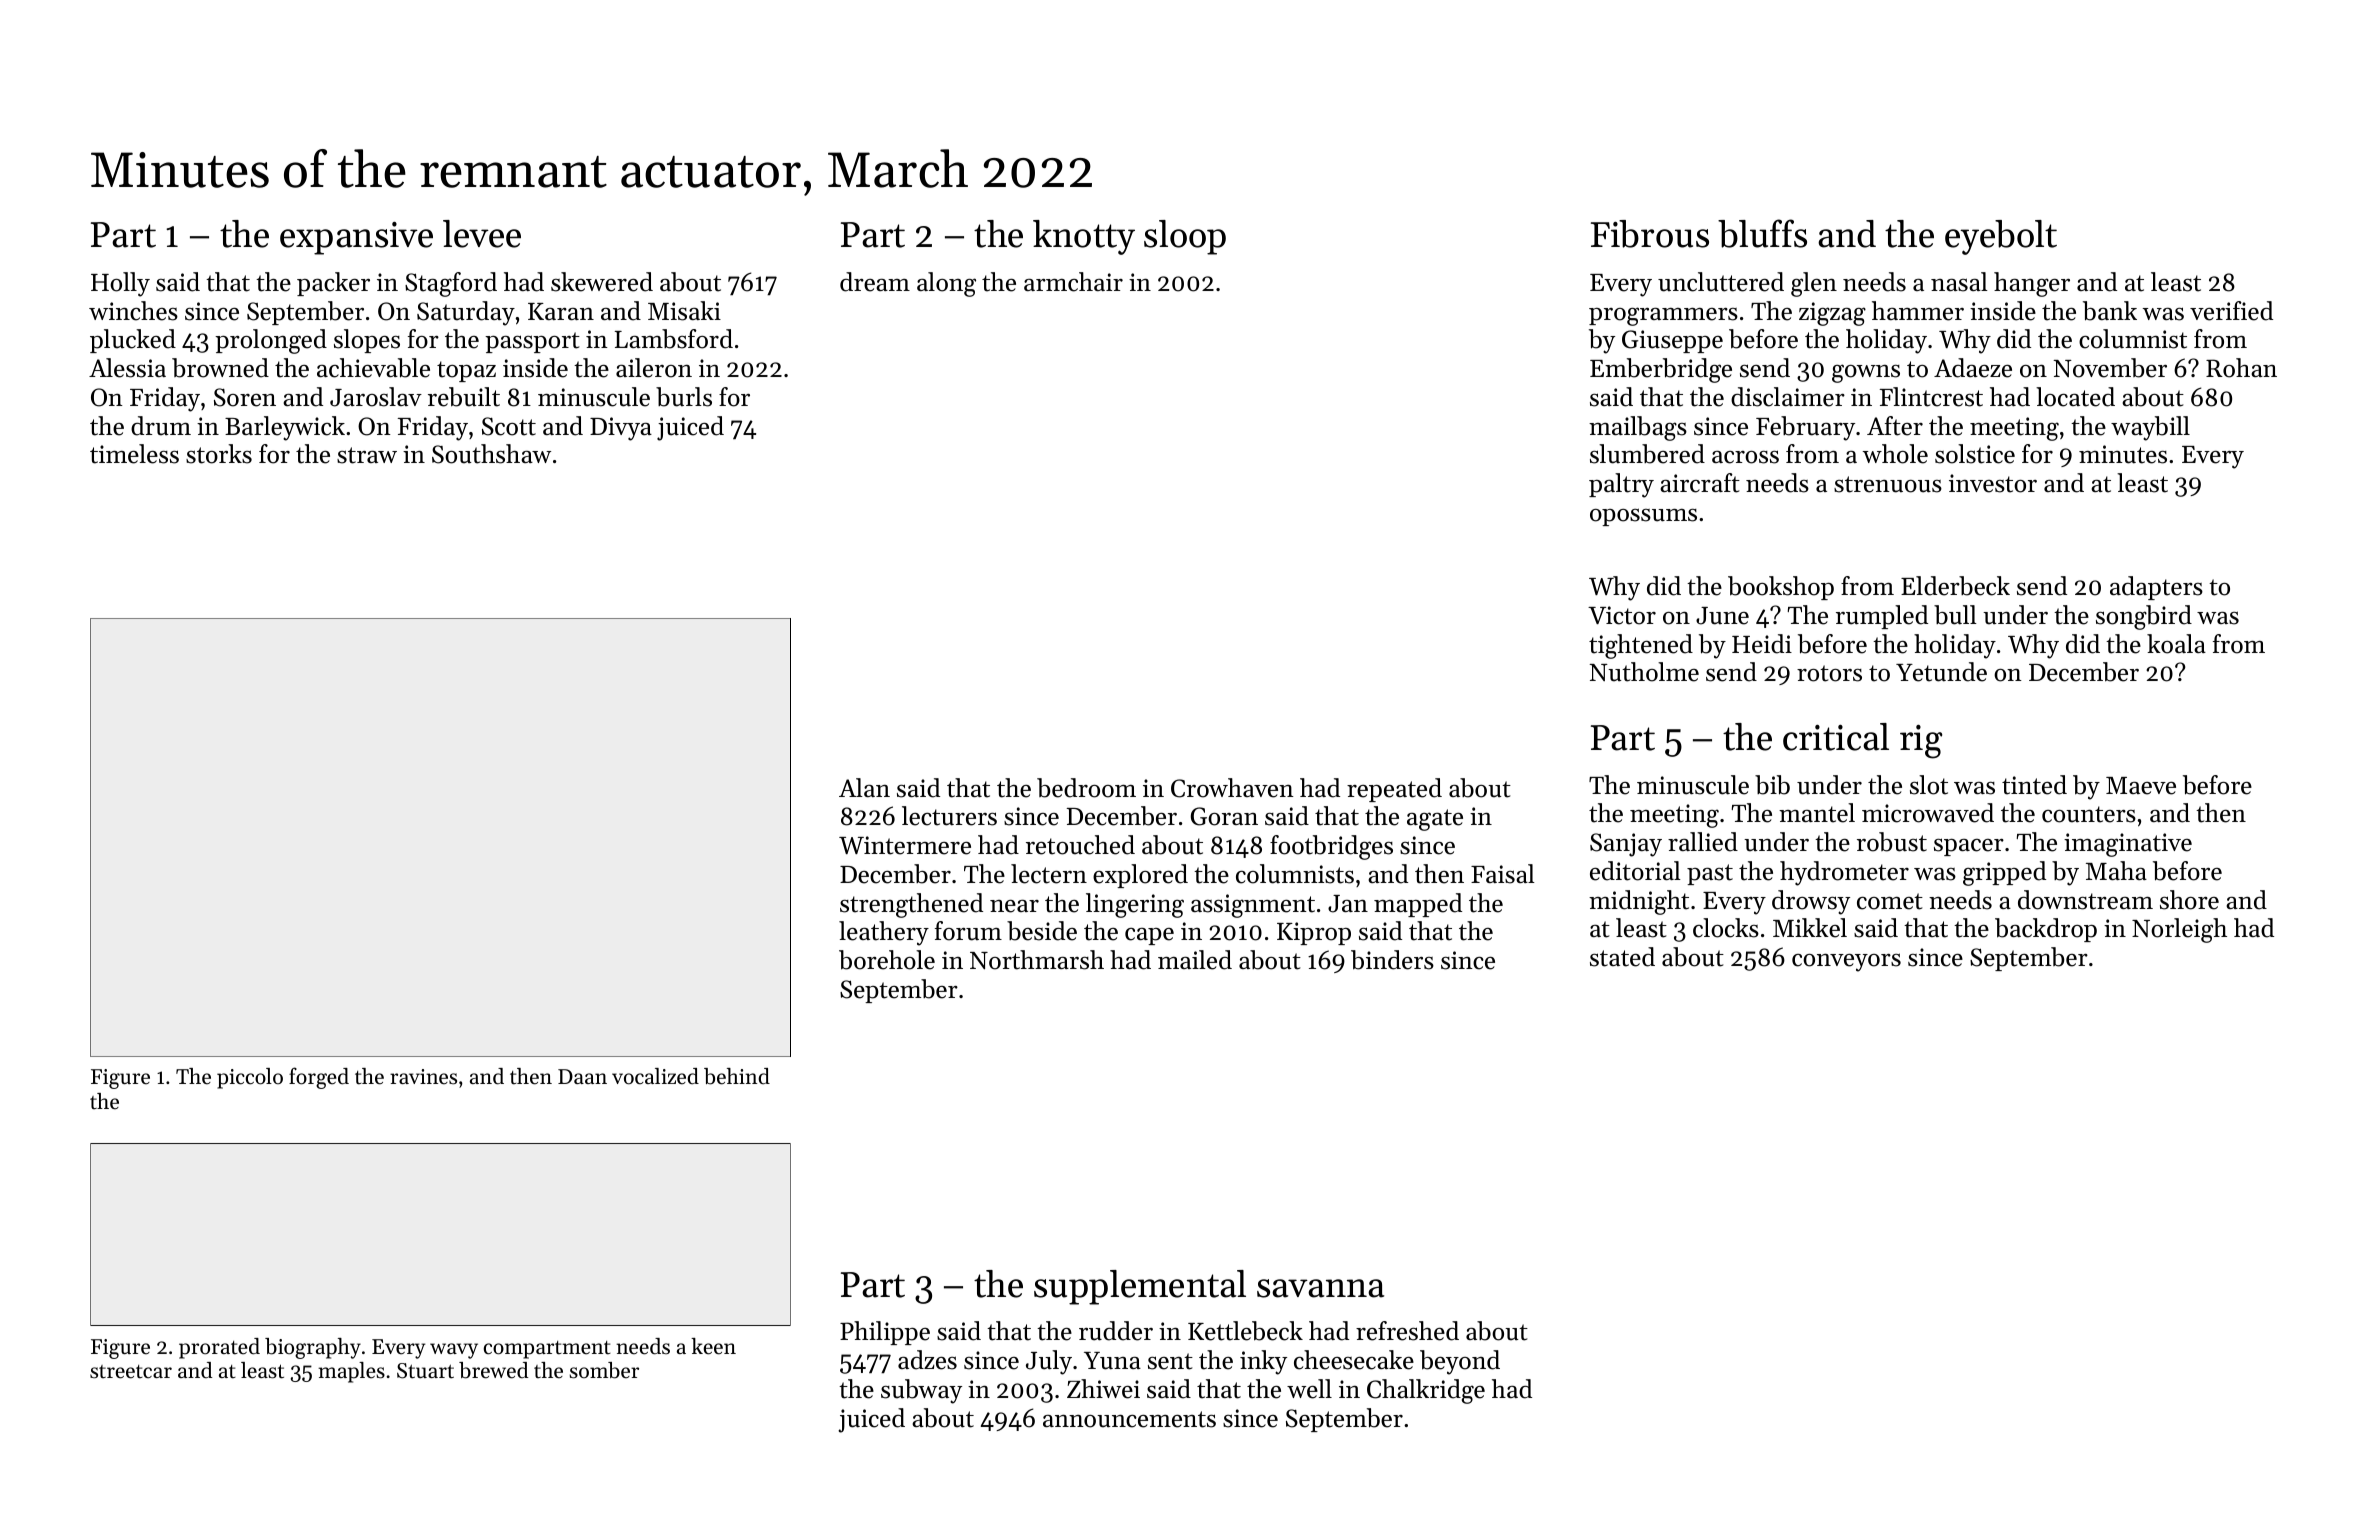 The width and height of the document is (2380, 1540). I want to click on Emberbridge, so click(1661, 370).
